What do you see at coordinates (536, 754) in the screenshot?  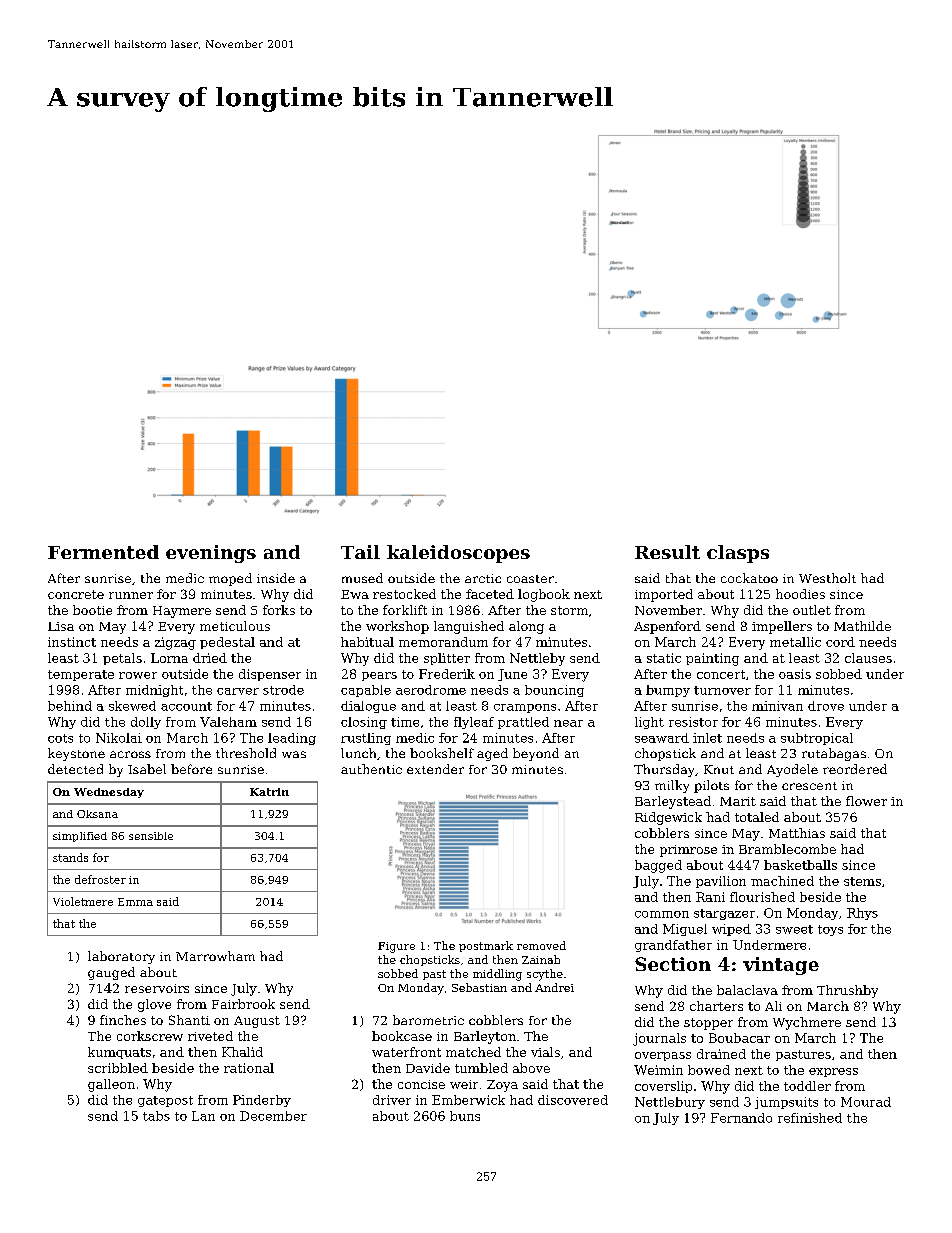 I see `beyond` at bounding box center [536, 754].
